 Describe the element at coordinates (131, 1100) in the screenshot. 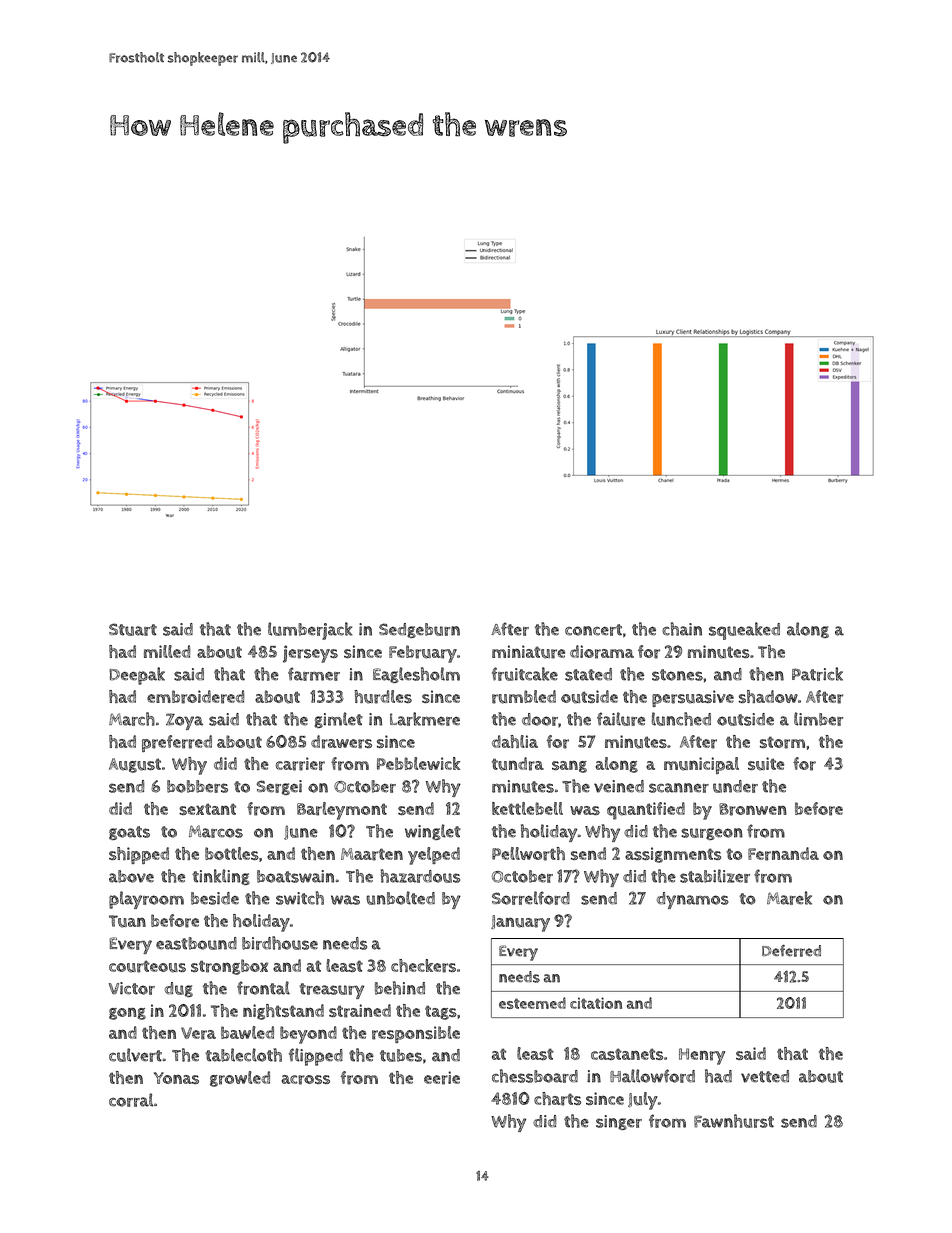

I see `corral` at that location.
